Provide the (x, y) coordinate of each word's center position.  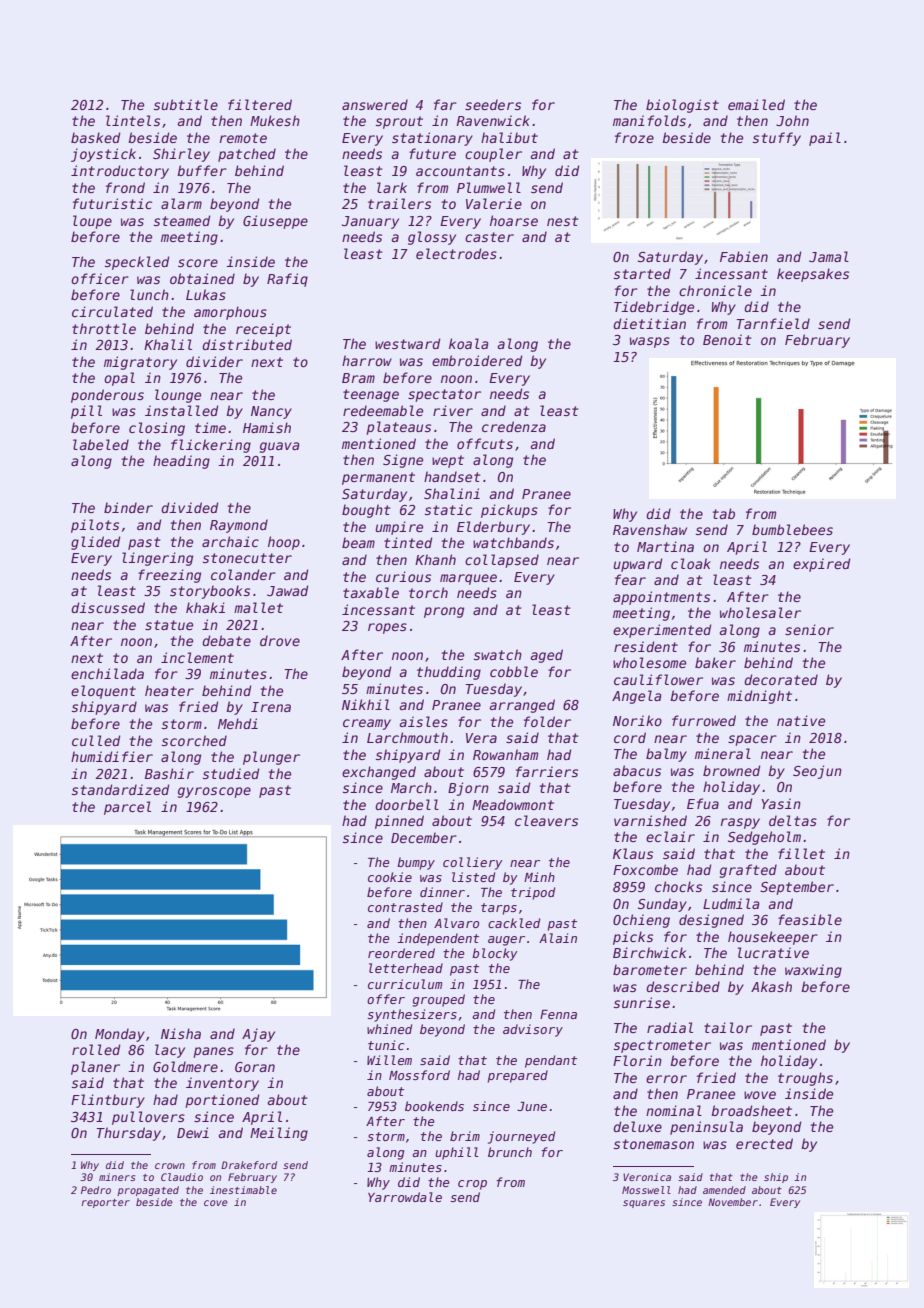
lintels (133, 120)
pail (825, 139)
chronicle (715, 290)
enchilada (107, 673)
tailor (728, 1027)
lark (392, 187)
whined (389, 1029)
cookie (390, 877)
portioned (222, 1101)
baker (715, 662)
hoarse (514, 220)
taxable (371, 592)
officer (100, 278)
